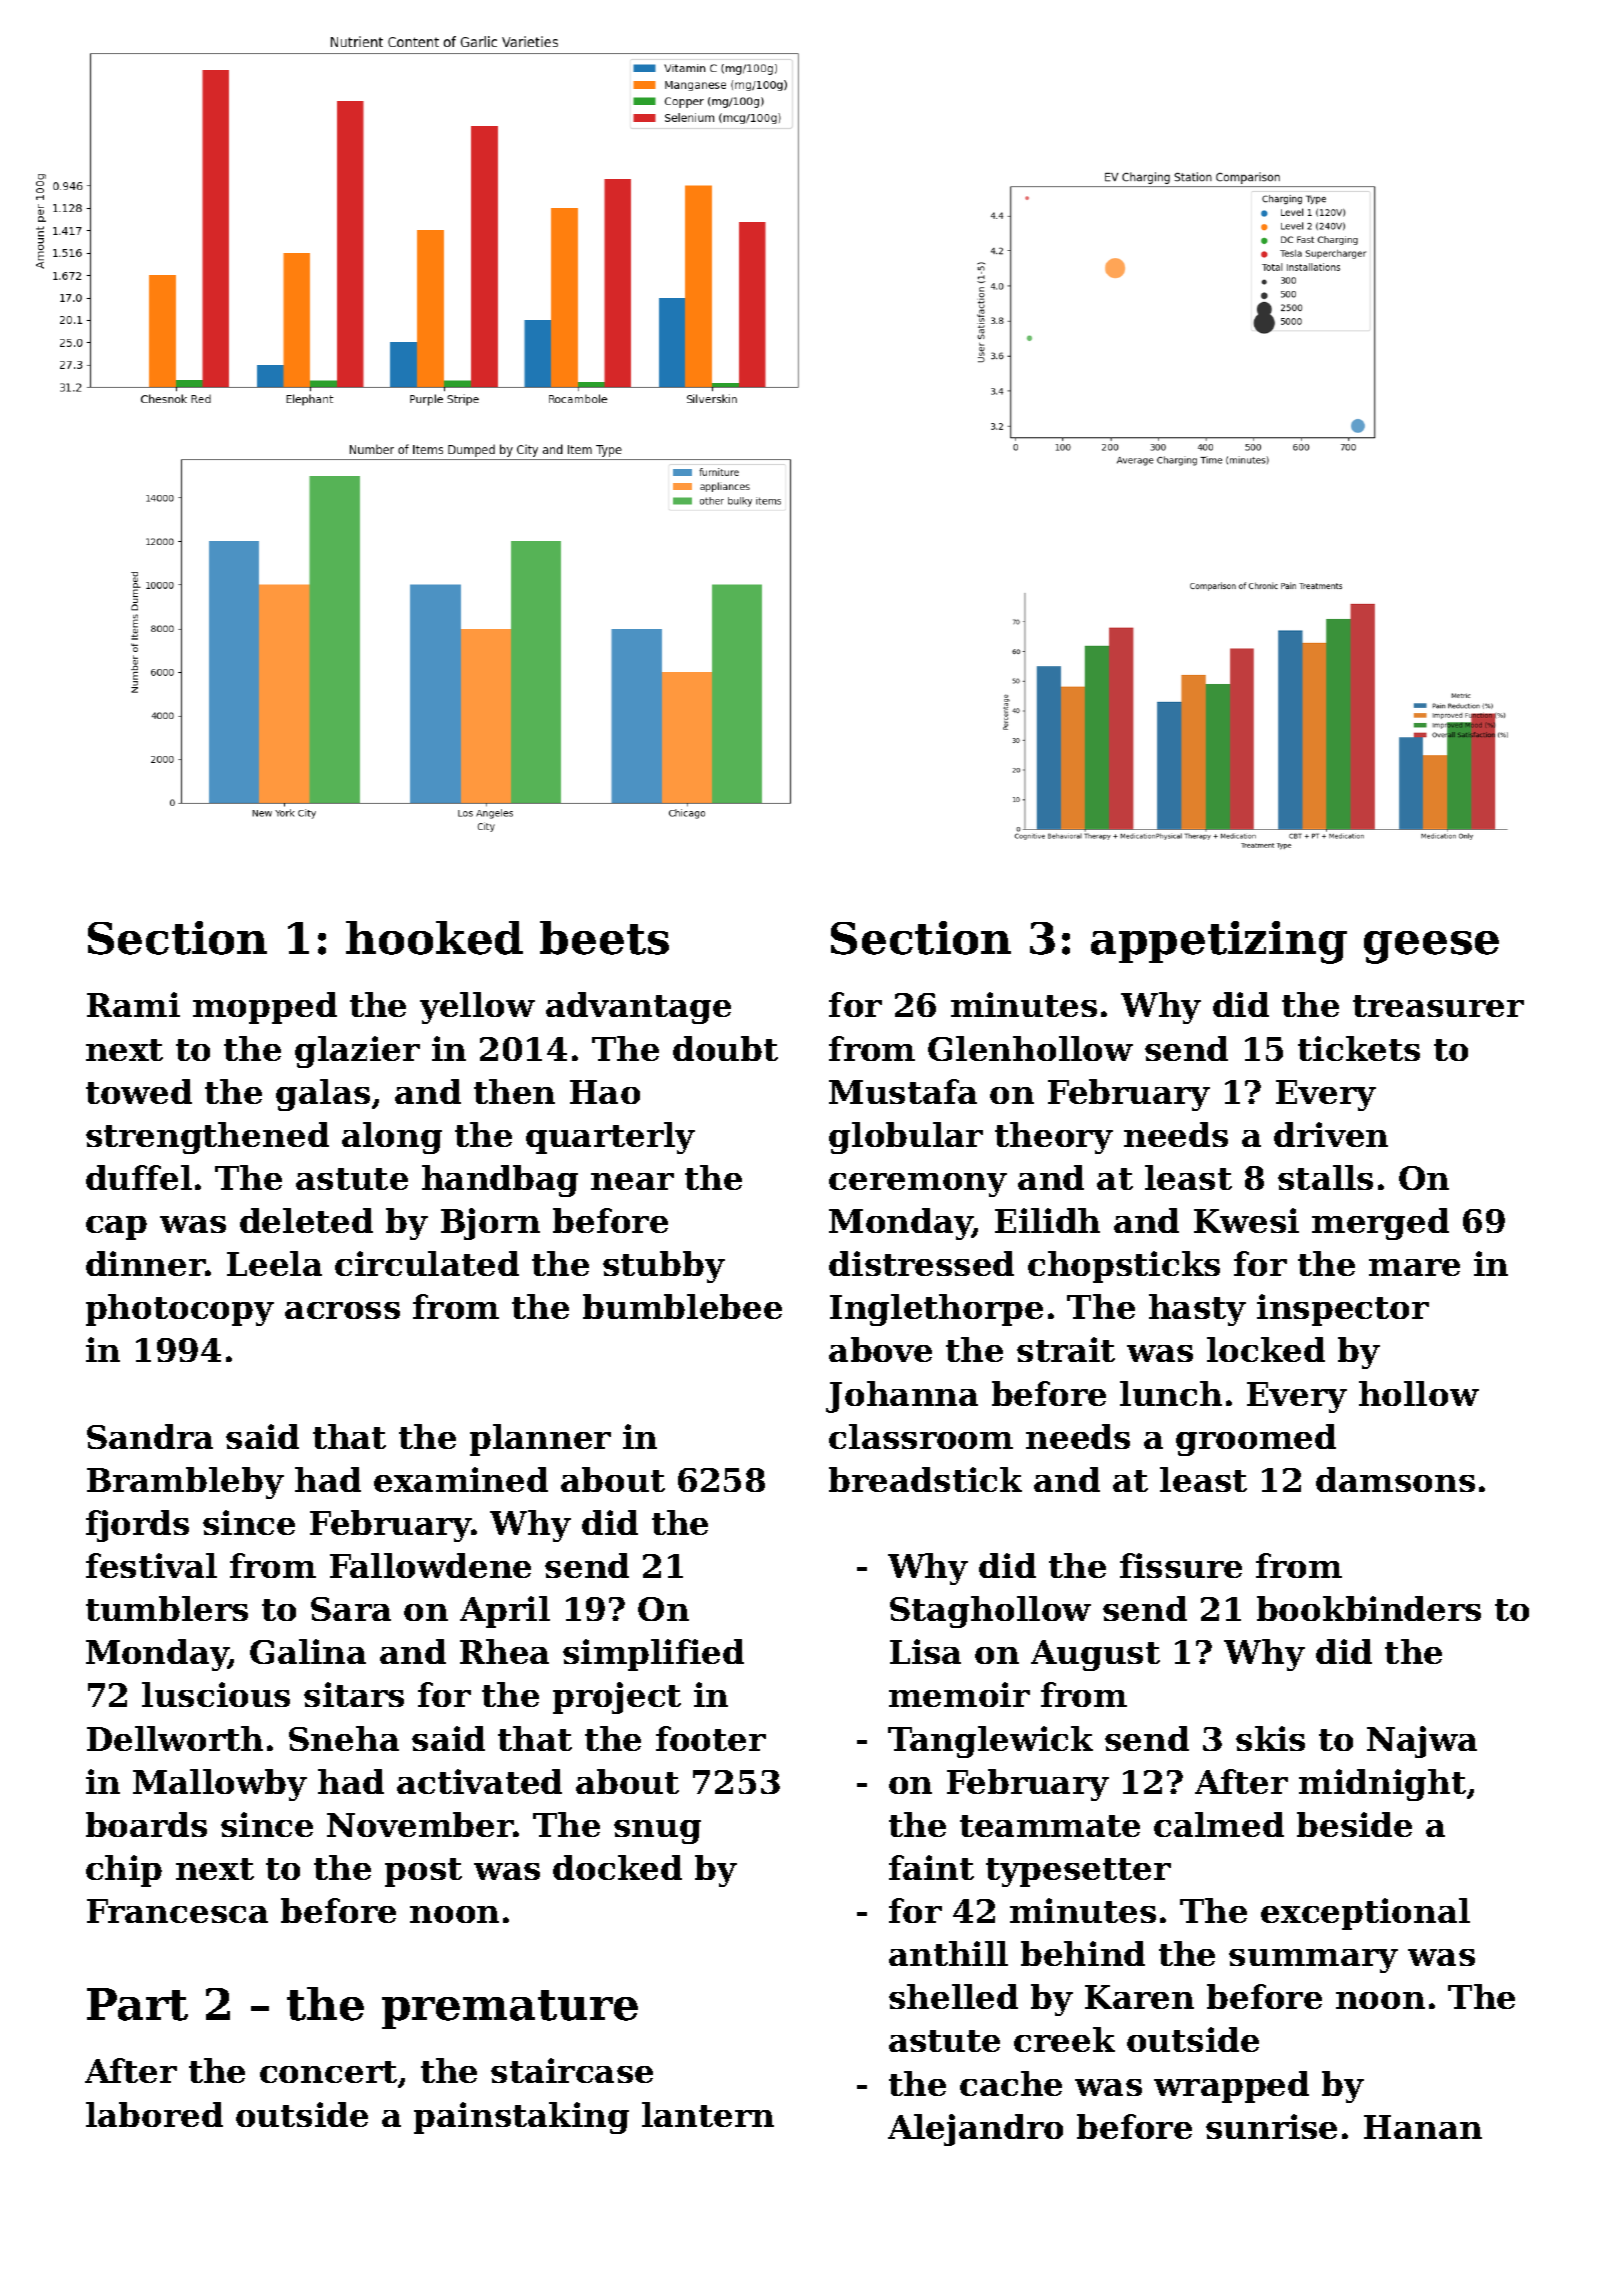 The image size is (1620, 2292). What do you see at coordinates (990, 1742) in the screenshot?
I see `Tanglewick` at bounding box center [990, 1742].
